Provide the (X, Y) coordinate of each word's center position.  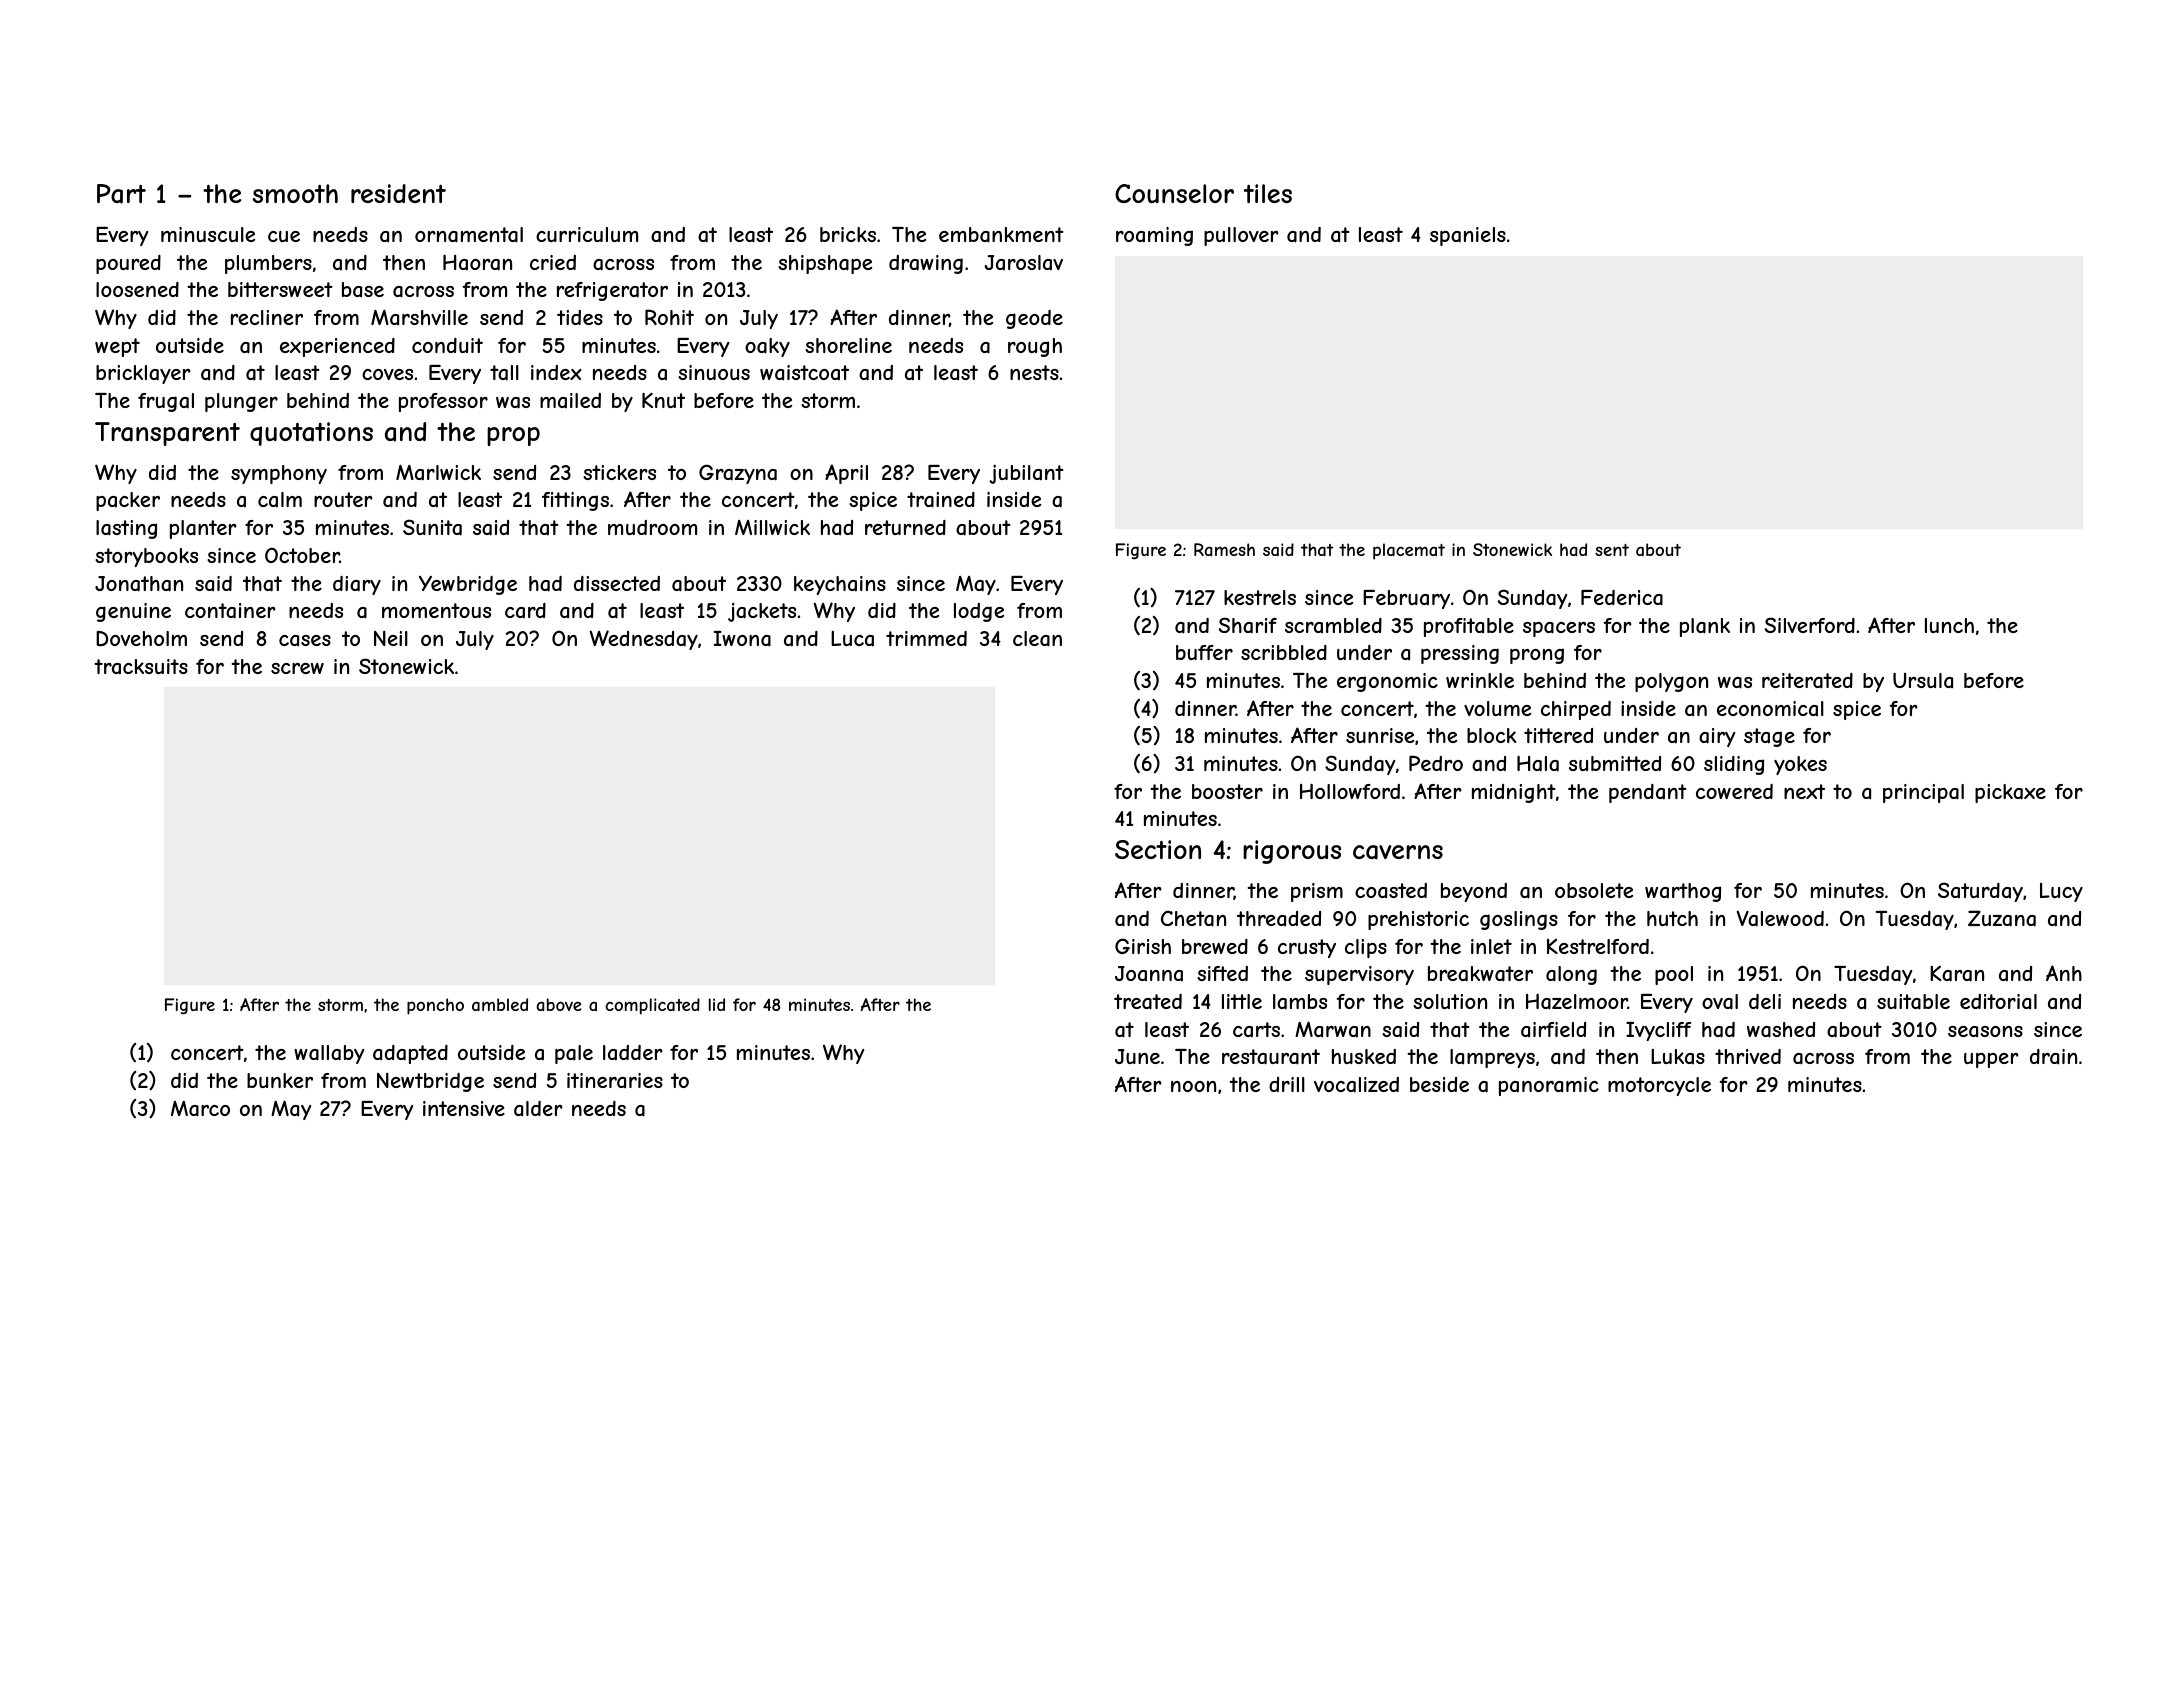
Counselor (1174, 193)
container (230, 611)
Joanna (1149, 973)
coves (387, 374)
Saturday (1980, 892)
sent (1612, 550)
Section (1158, 849)
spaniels (1468, 236)
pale (574, 1054)
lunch (1949, 625)
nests (1034, 372)
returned (905, 527)
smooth (295, 193)
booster (1227, 791)
